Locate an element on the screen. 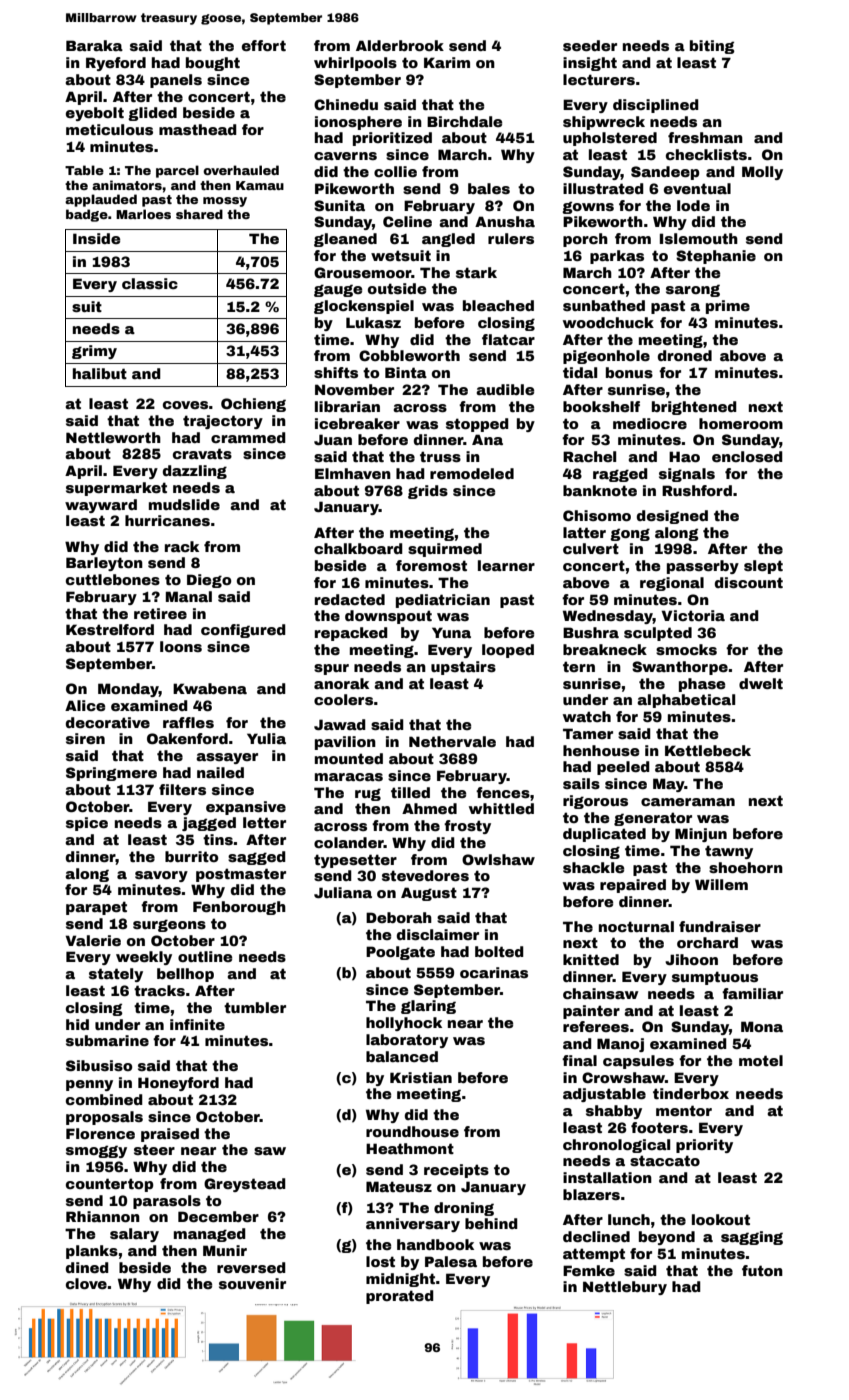 This screenshot has width=849, height=1400. Baraka is located at coordinates (94, 45).
